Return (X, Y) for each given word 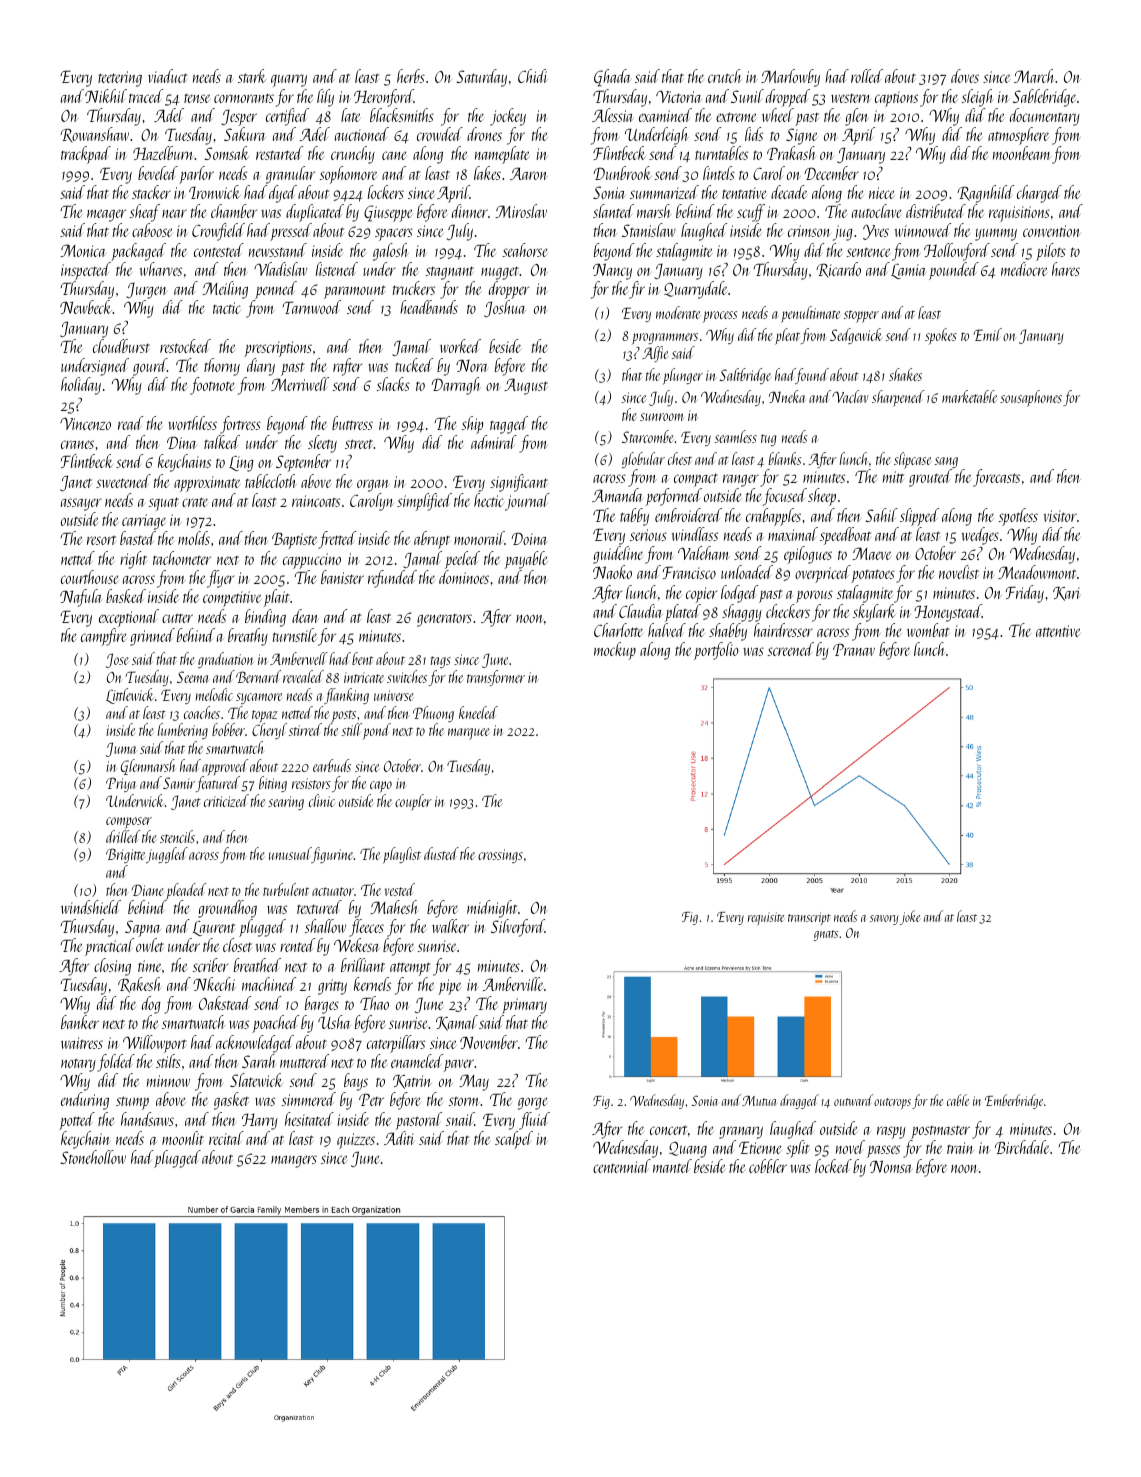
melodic (214, 694)
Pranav (854, 649)
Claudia (641, 611)
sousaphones (1031, 398)
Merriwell (300, 384)
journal (527, 502)
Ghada (612, 78)
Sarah (259, 1061)
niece (882, 193)
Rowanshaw (94, 135)
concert (668, 1130)
